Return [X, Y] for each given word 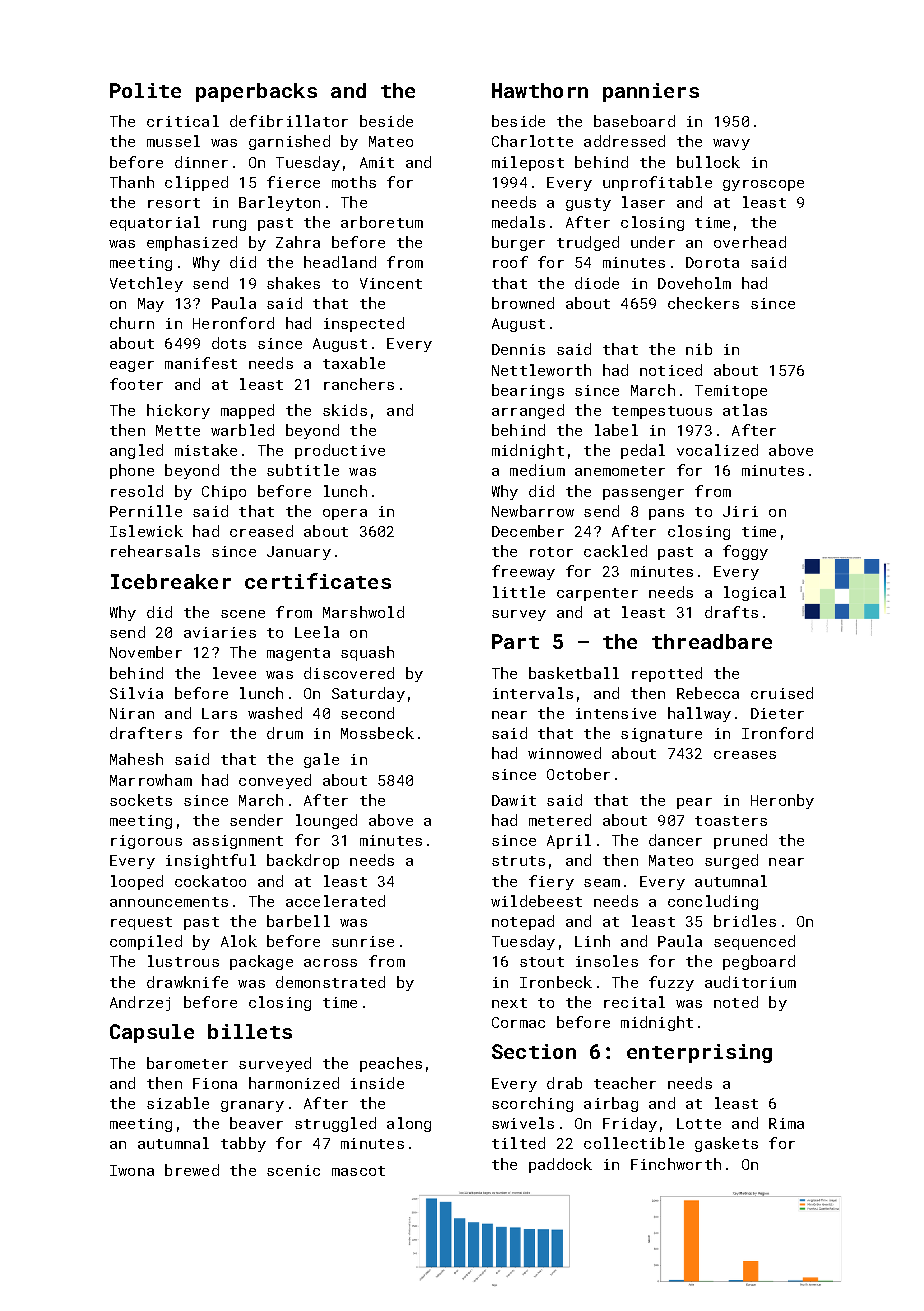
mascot [358, 1171]
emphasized [192, 243]
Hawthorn [540, 90]
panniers [651, 92]
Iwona [132, 1170]
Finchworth [676, 1164]
